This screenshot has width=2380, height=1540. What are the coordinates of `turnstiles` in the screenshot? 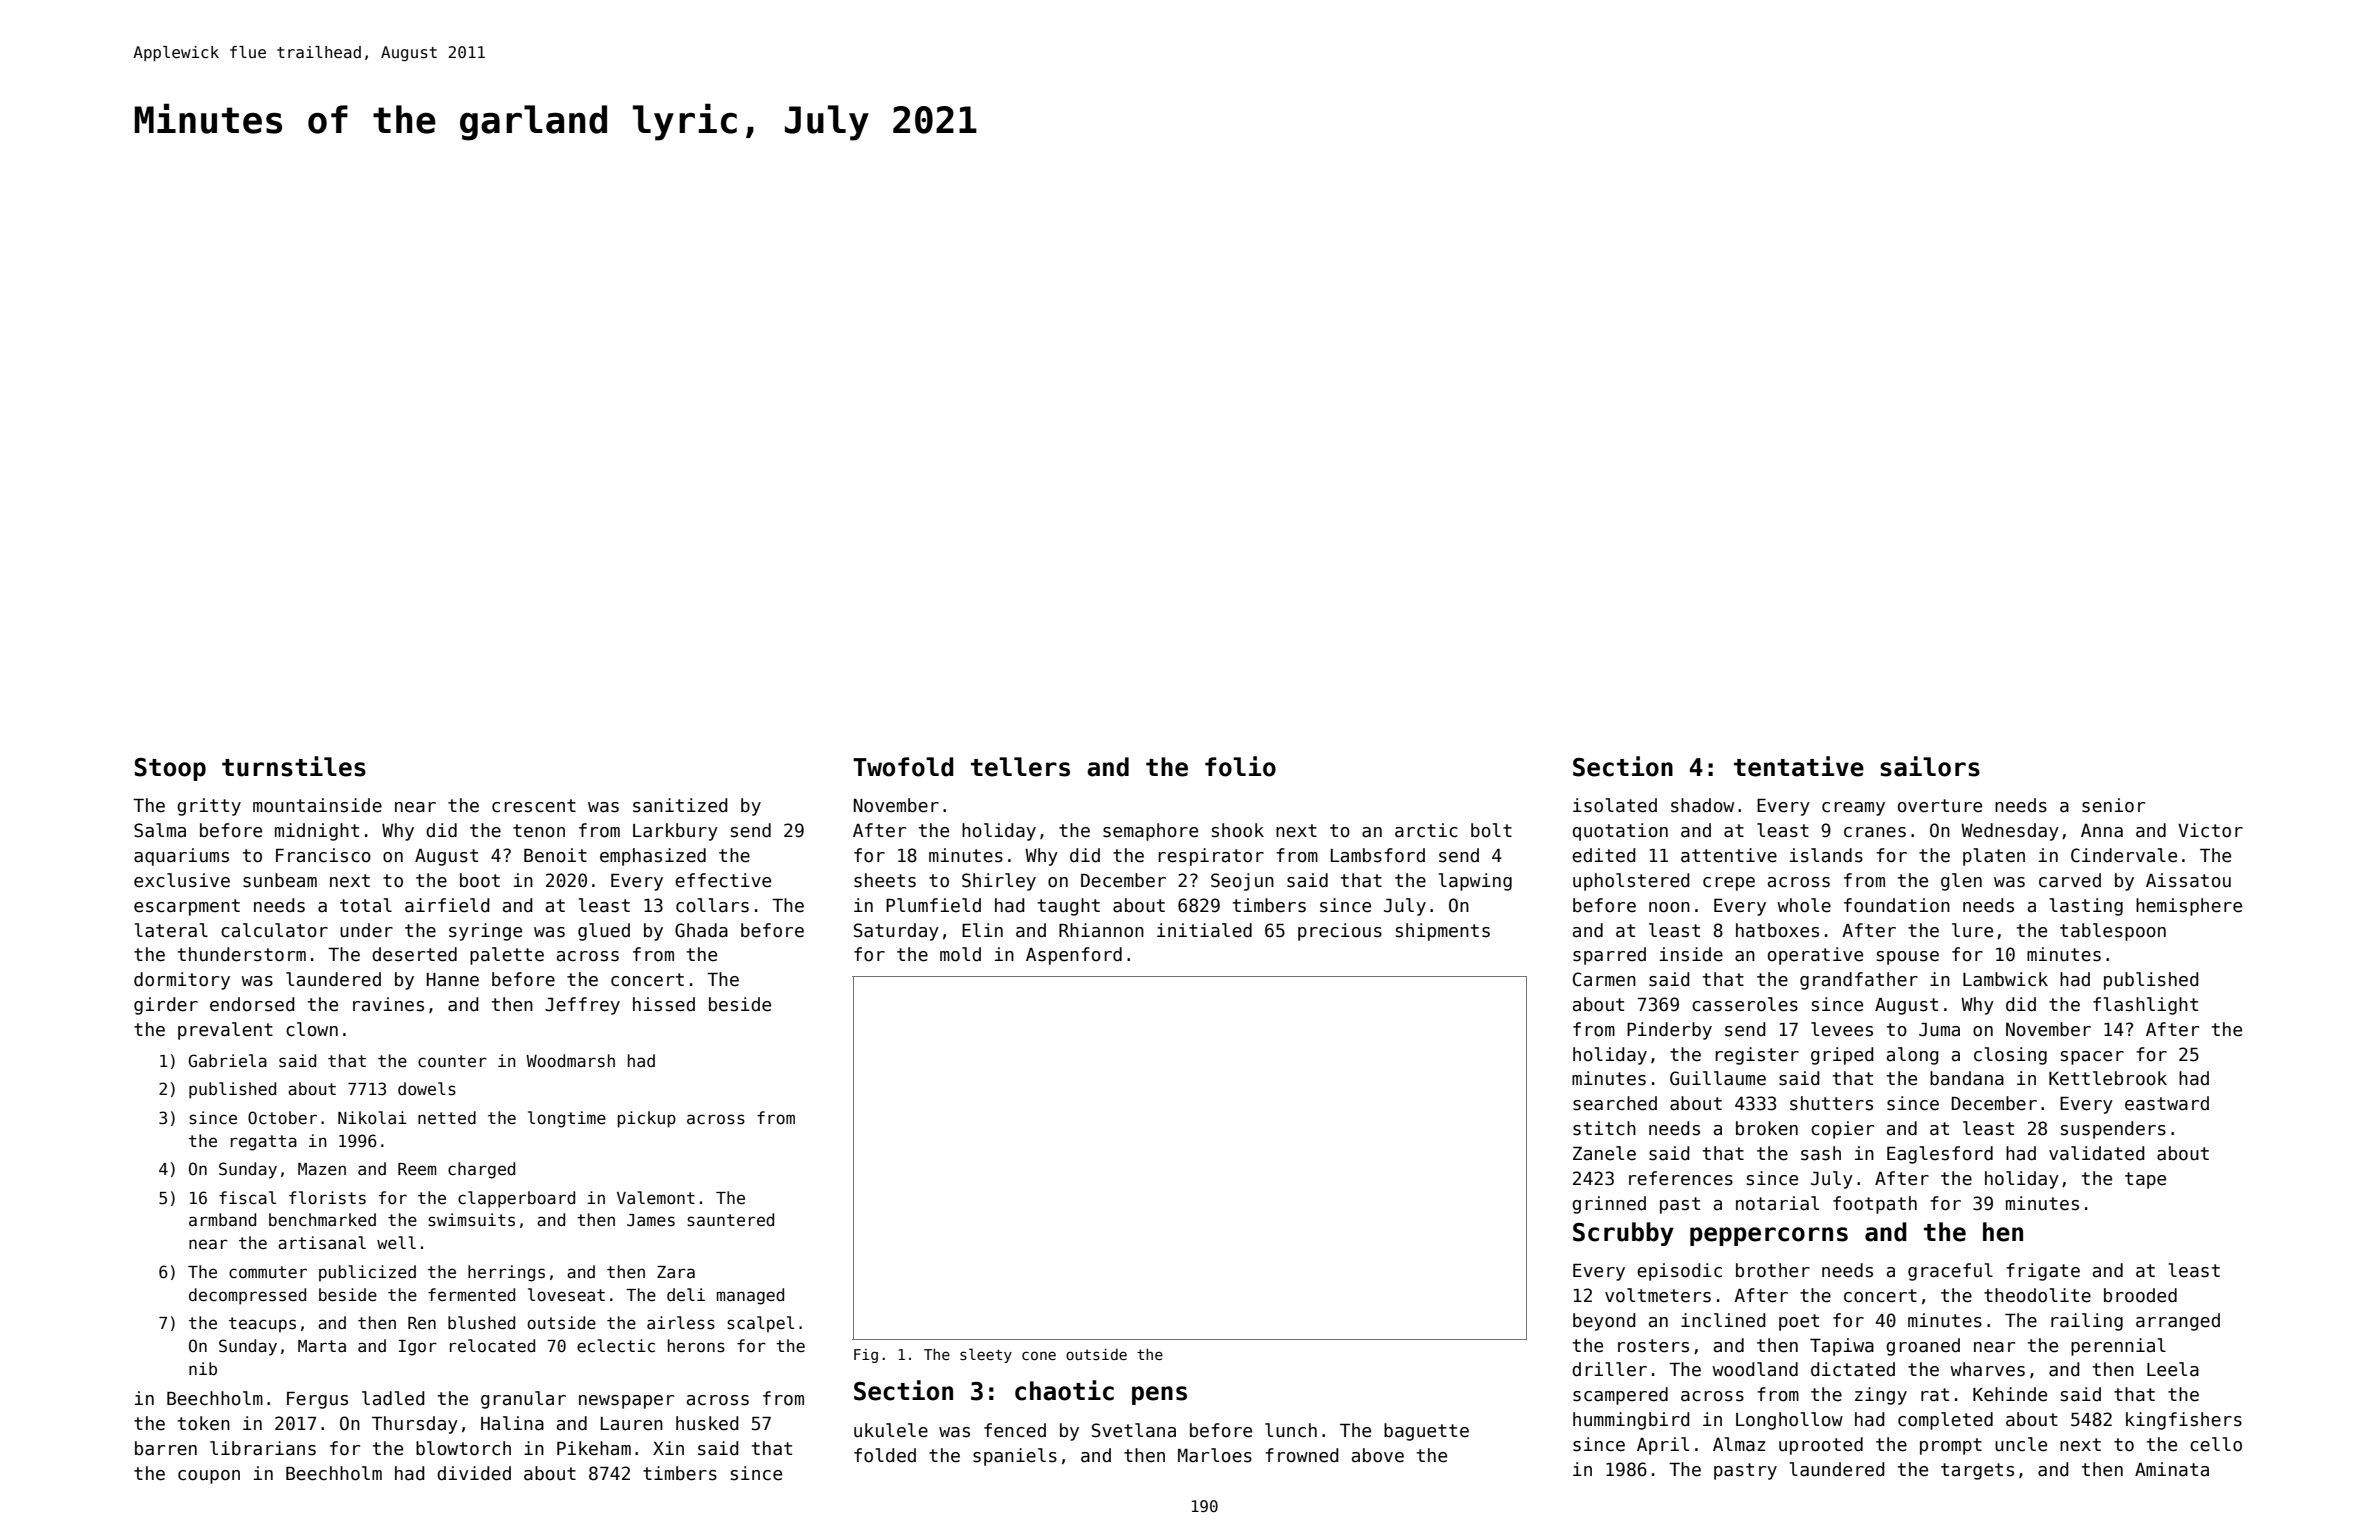 It's located at (294, 766).
